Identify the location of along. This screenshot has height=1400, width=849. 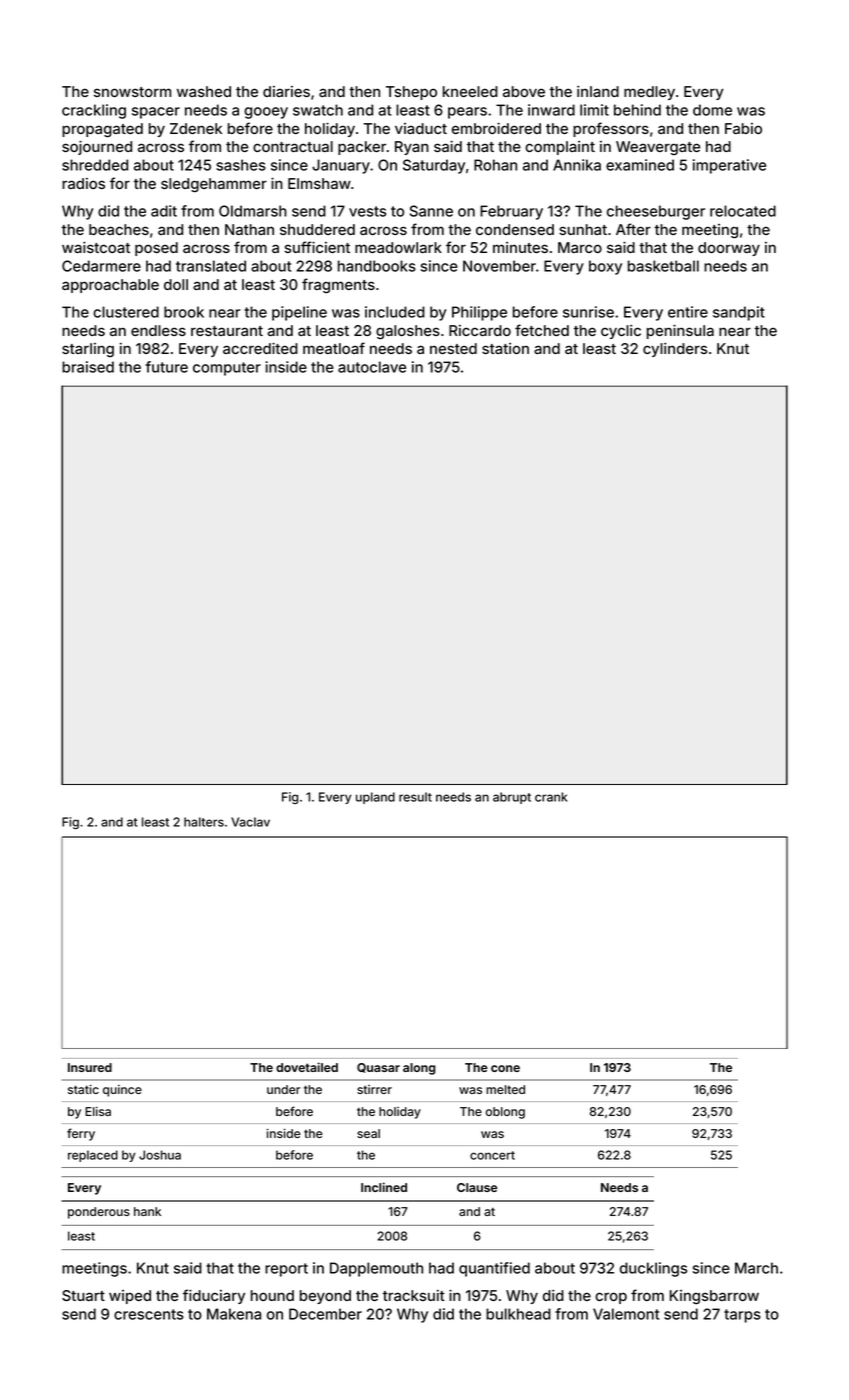
(419, 1069).
